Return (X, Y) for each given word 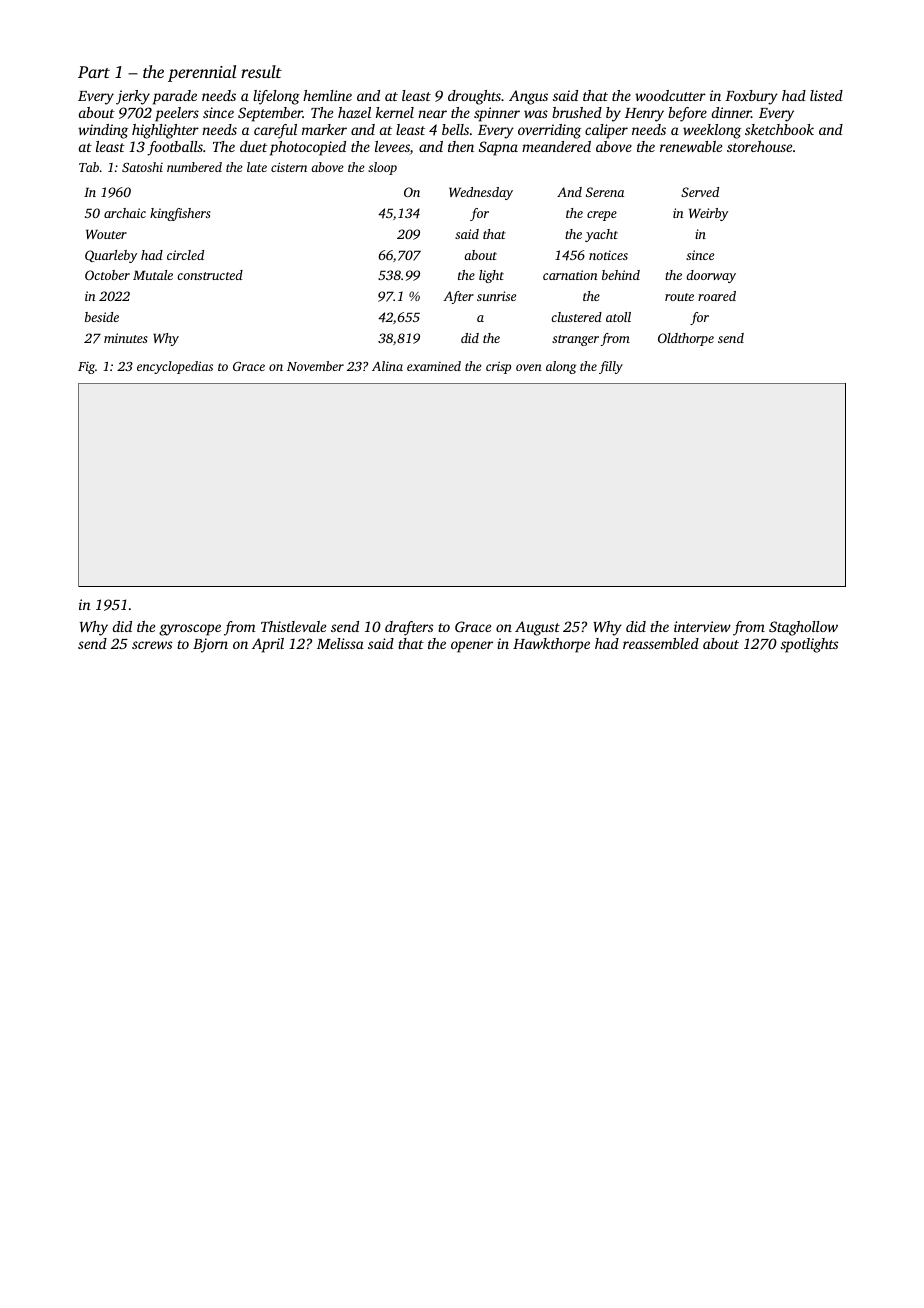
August (537, 628)
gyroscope (190, 630)
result (261, 71)
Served (700, 192)
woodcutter (670, 95)
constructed (210, 275)
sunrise (496, 296)
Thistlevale (293, 626)
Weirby (708, 214)
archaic (125, 213)
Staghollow (803, 628)
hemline (327, 95)
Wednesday (481, 193)
